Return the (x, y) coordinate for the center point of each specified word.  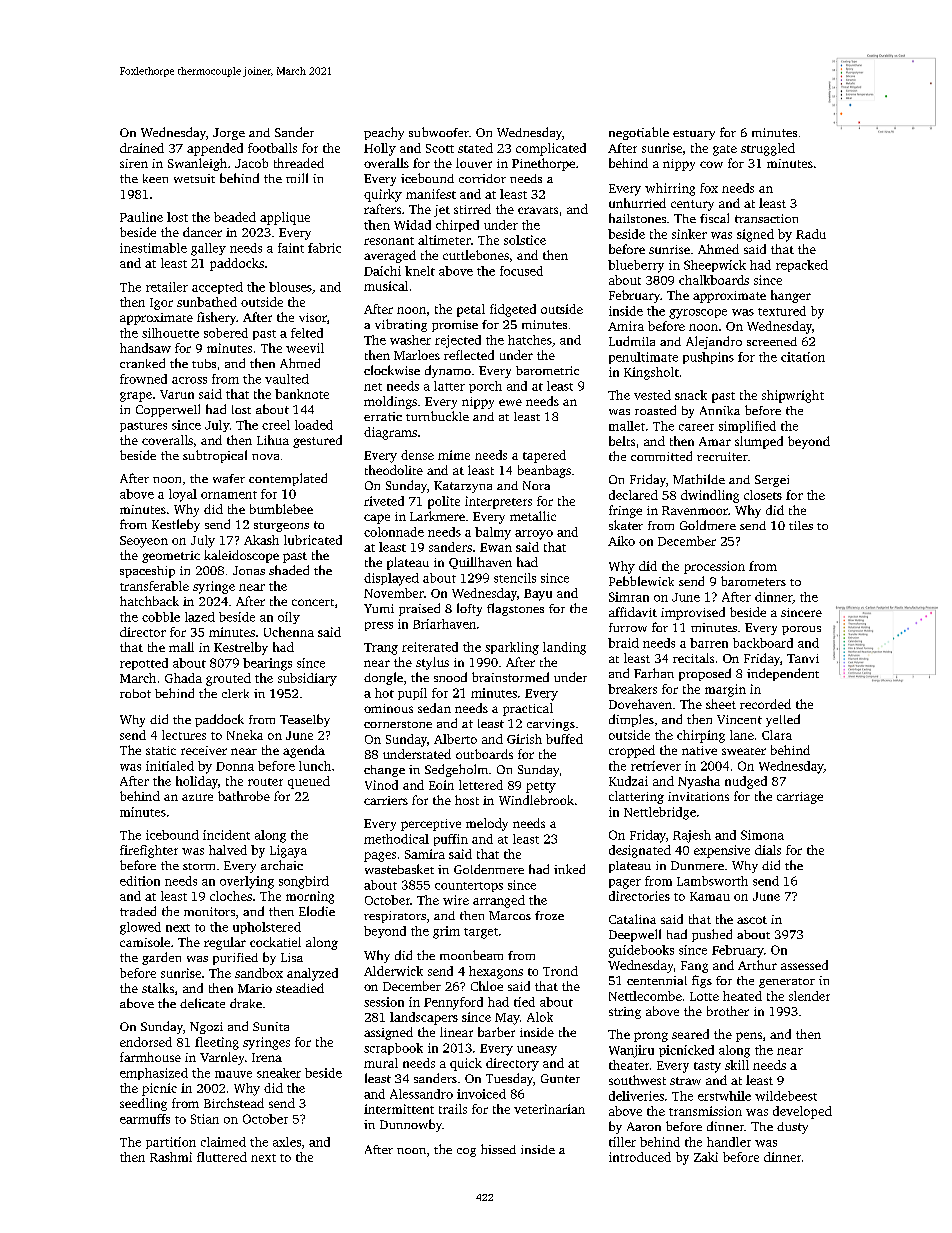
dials (768, 850)
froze (549, 915)
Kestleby (176, 525)
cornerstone (398, 724)
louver (474, 163)
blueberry (636, 266)
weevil (305, 348)
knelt (420, 271)
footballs (272, 148)
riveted (384, 501)
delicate (202, 1003)
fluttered (222, 1157)
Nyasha (699, 782)
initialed (170, 766)
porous (801, 630)
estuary (694, 135)
